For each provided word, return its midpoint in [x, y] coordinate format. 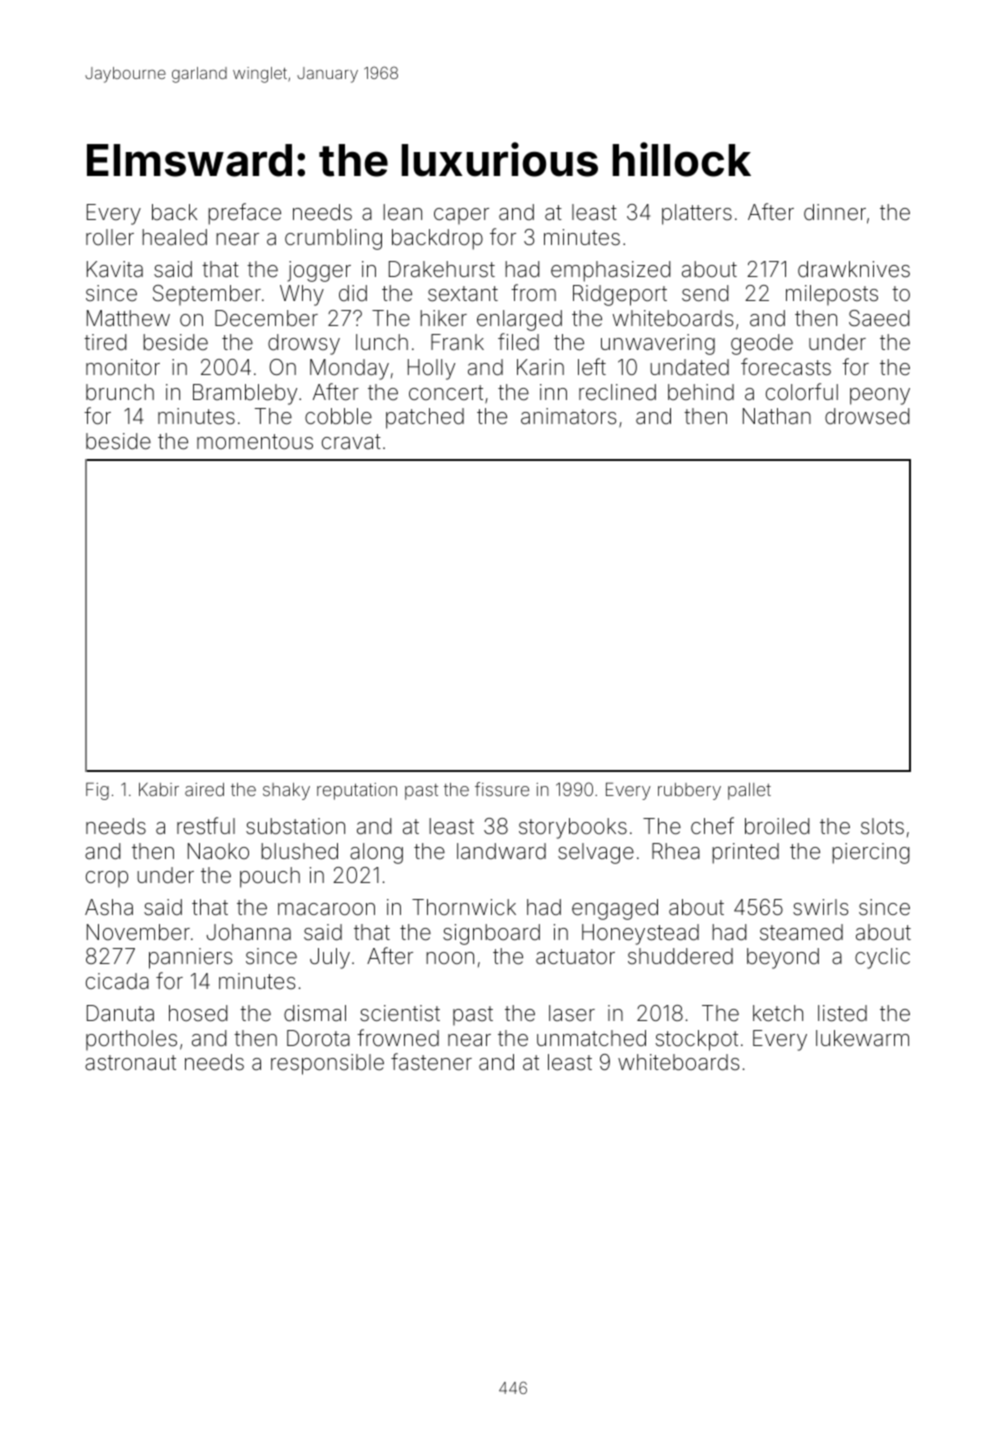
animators [568, 416]
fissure [502, 789]
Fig [97, 791]
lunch [382, 342]
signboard [491, 934]
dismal [315, 1013]
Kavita [115, 269]
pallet [749, 791]
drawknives [854, 269]
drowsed [867, 416]
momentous [255, 442]
